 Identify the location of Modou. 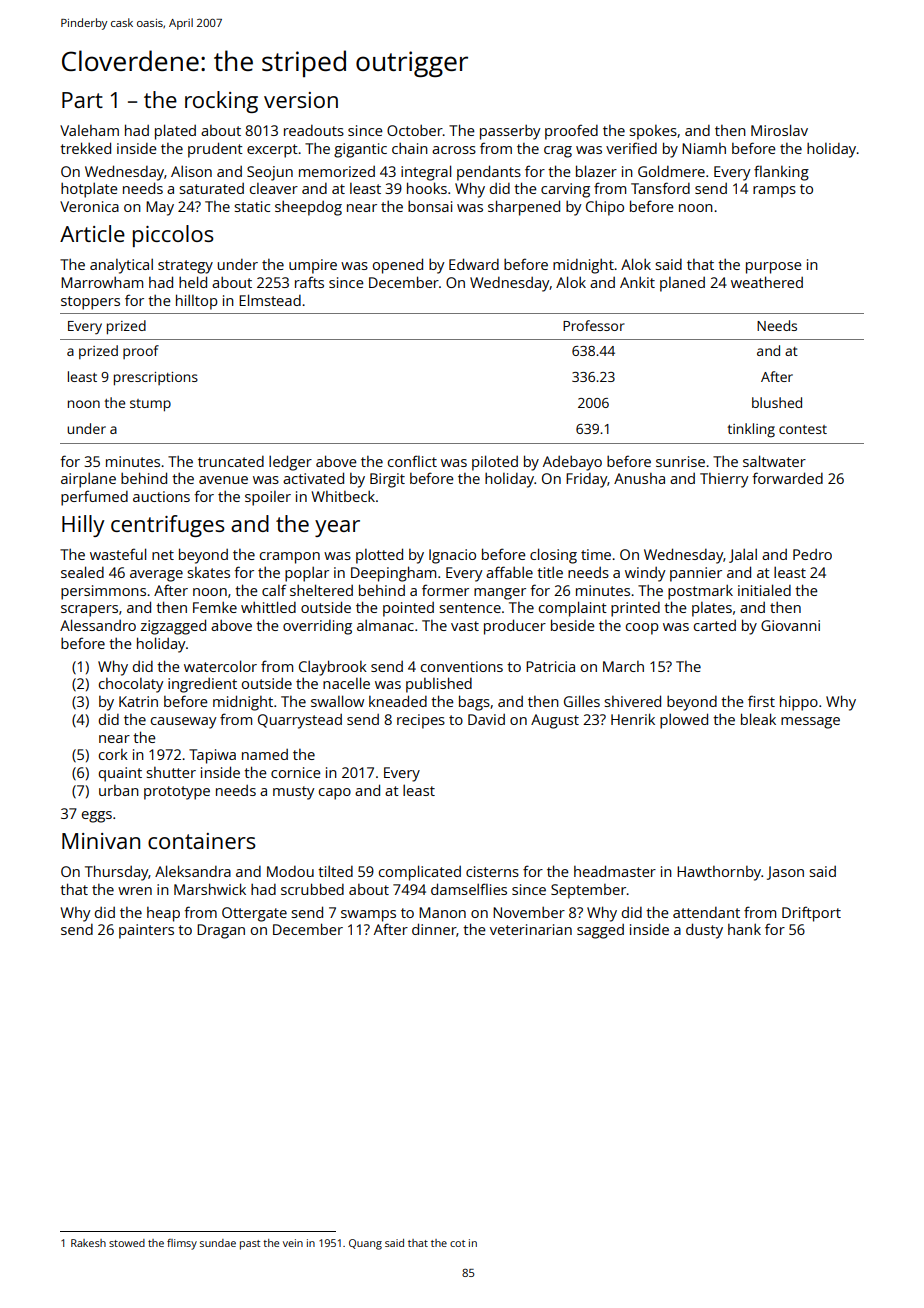
(290, 871).
